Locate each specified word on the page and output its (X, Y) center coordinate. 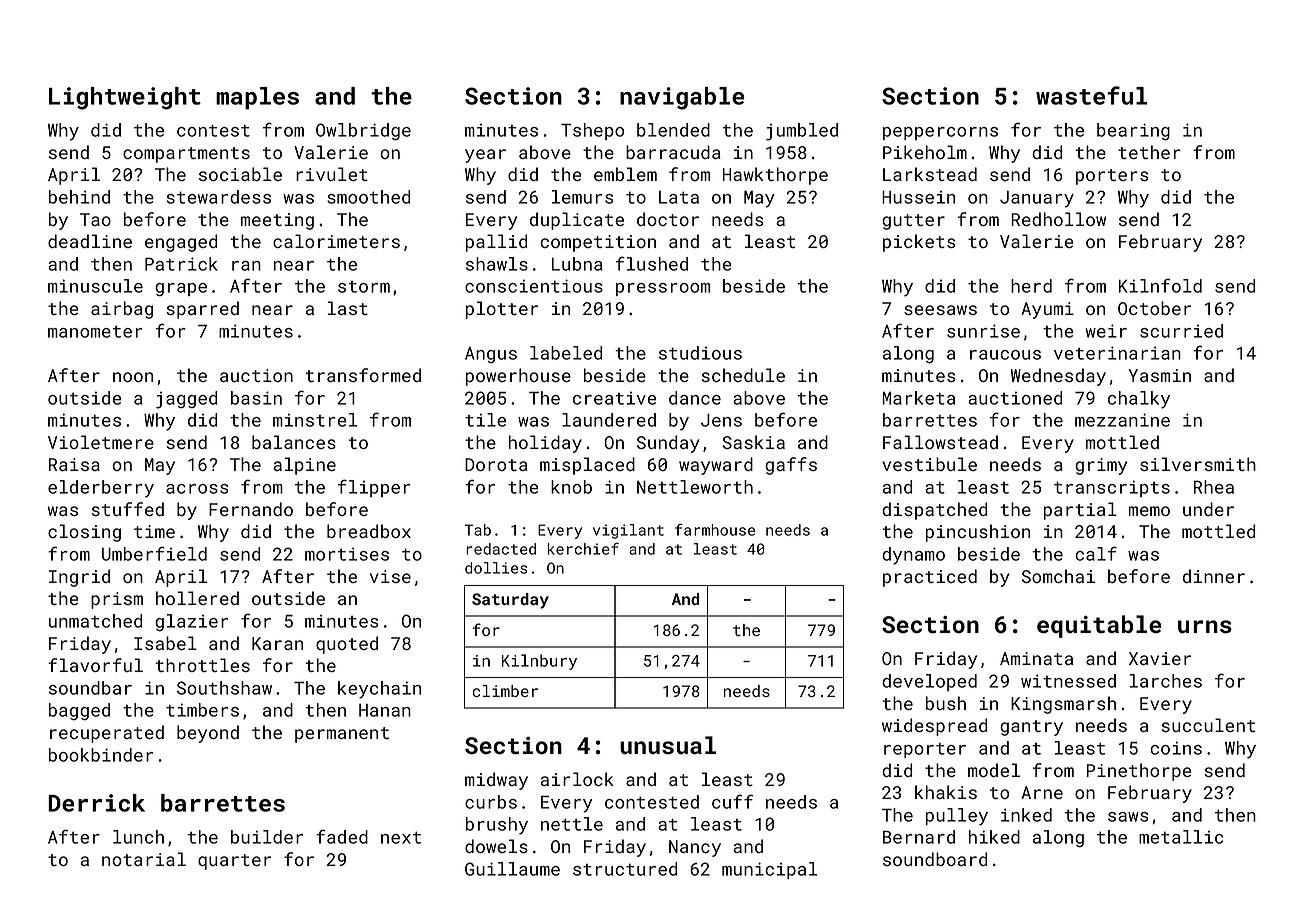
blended (673, 130)
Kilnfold (1160, 285)
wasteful (1091, 95)
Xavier (1160, 658)
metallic (1181, 837)
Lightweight (125, 98)
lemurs (582, 197)
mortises (347, 554)
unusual (668, 745)
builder (267, 837)
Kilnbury (539, 662)
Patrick (181, 264)
